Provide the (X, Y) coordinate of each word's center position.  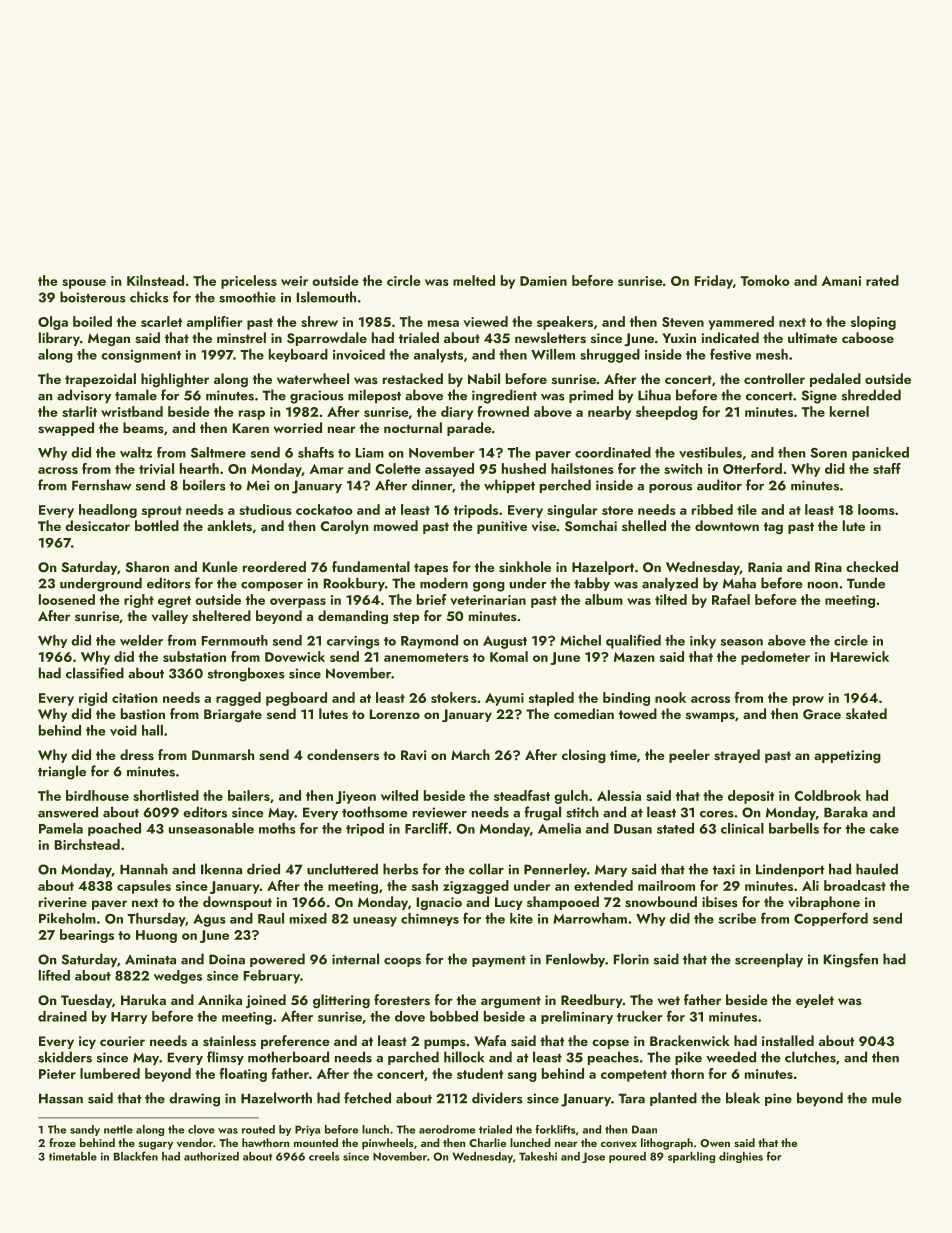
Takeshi (538, 1156)
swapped (66, 429)
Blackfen (136, 1156)
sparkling (691, 1157)
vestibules (710, 452)
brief (432, 599)
